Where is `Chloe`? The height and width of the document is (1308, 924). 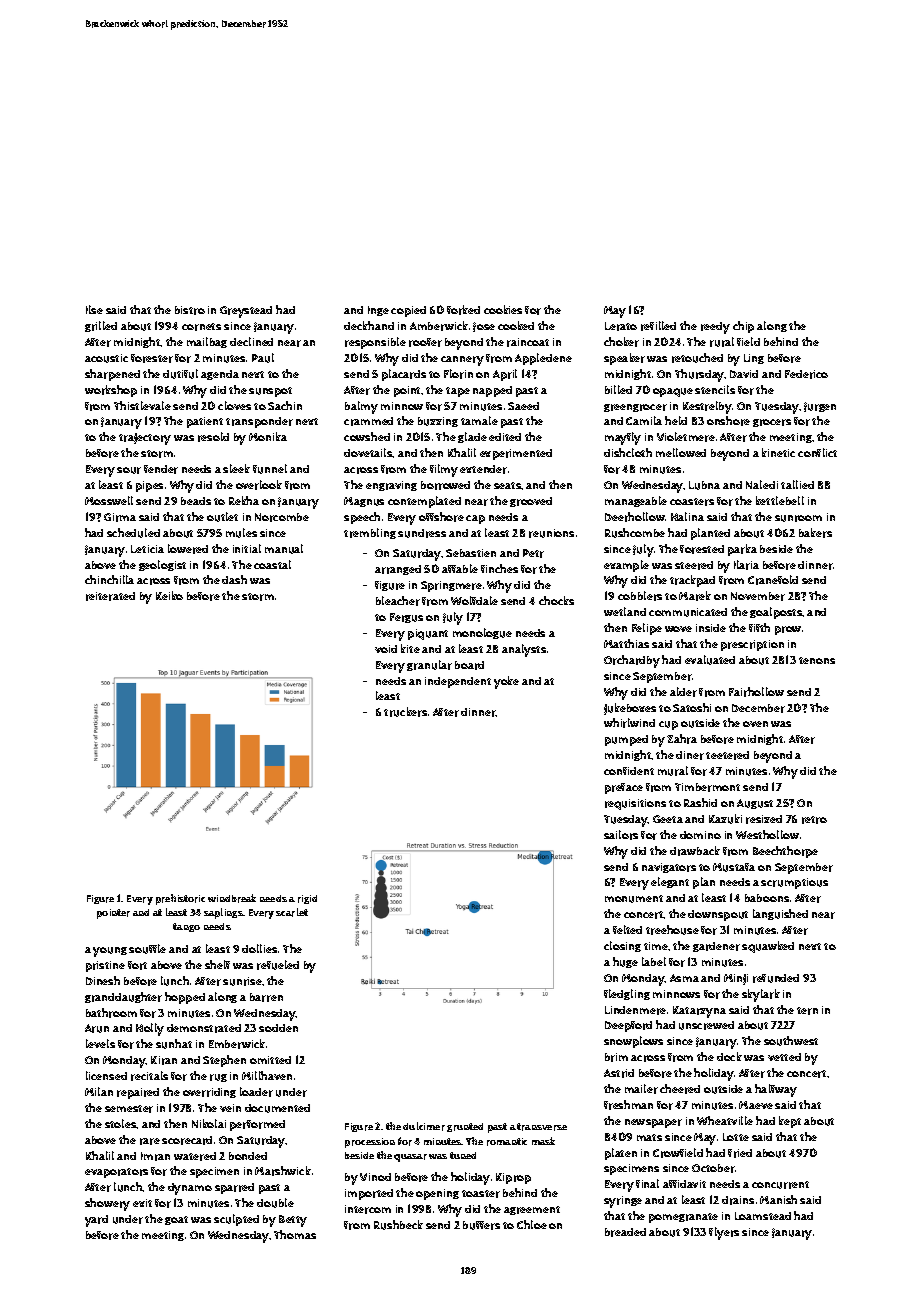 Chloe is located at coordinates (532, 1224).
